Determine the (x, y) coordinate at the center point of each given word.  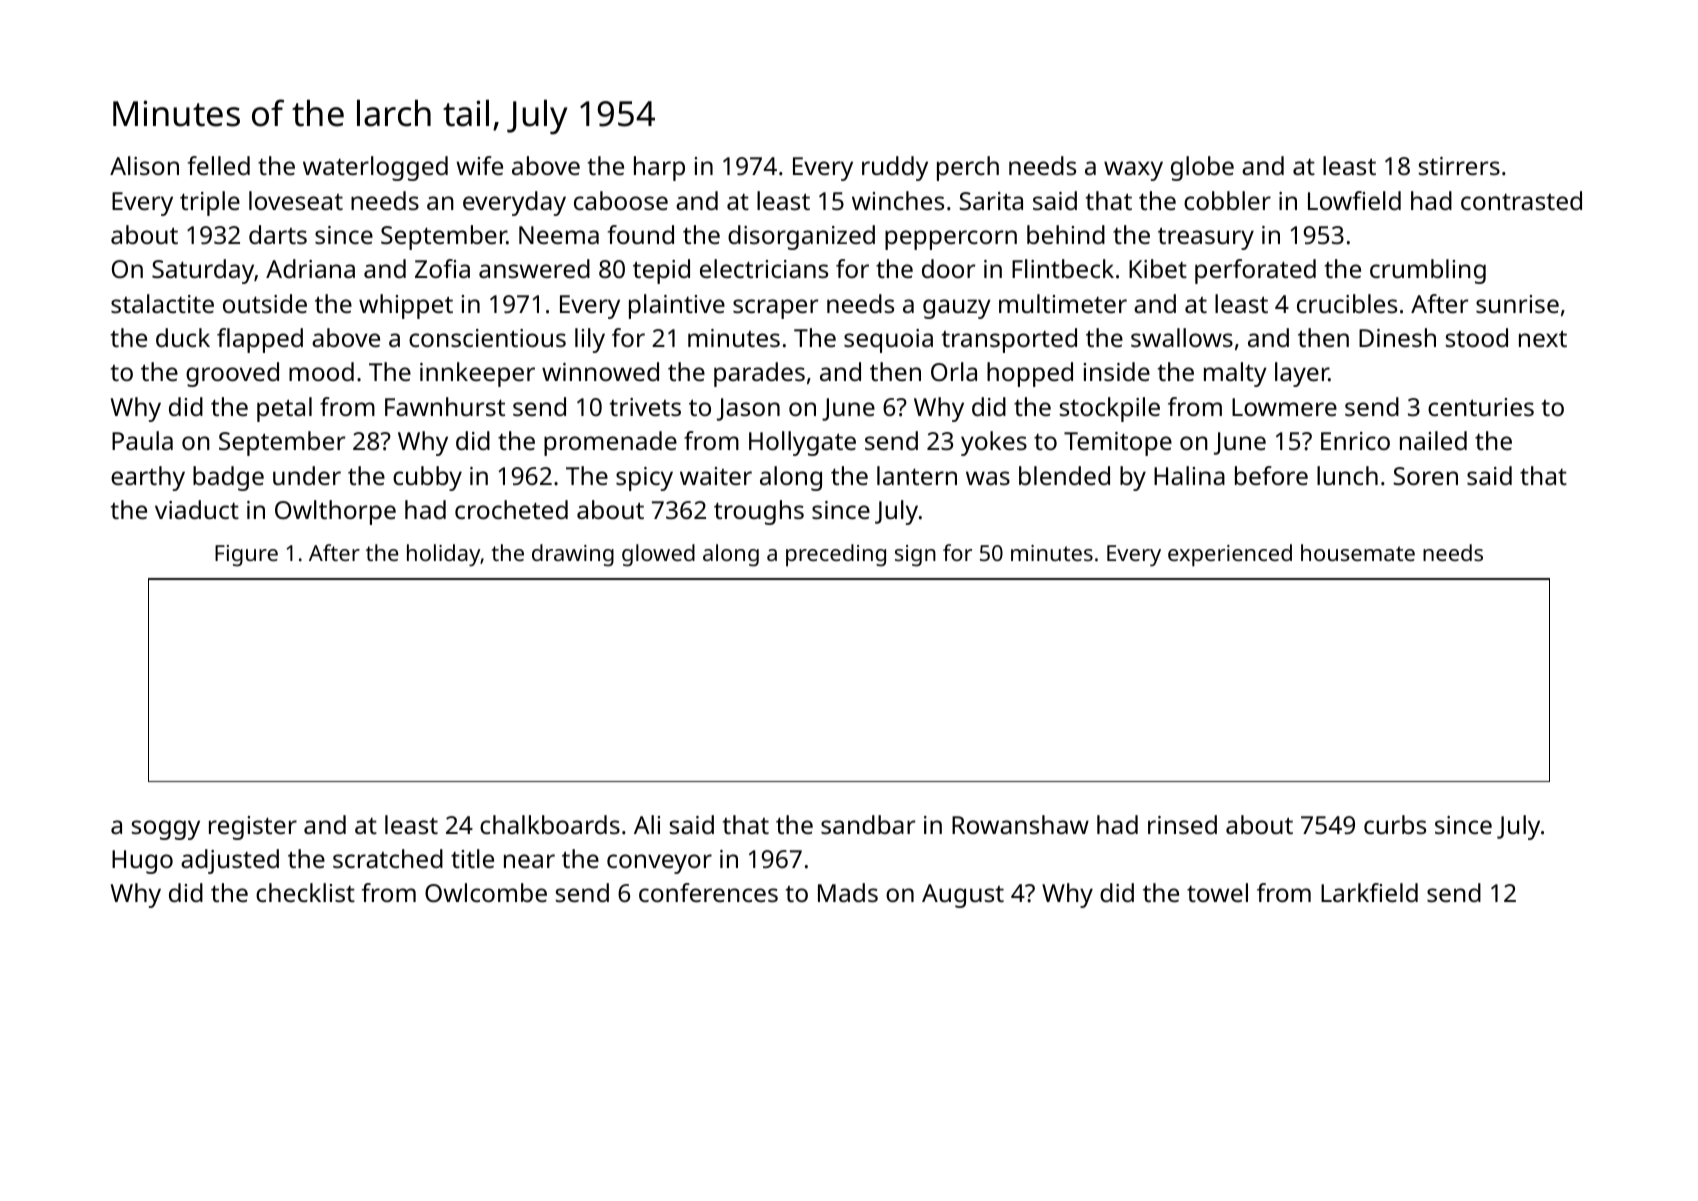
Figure (246, 556)
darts (278, 234)
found (641, 234)
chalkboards (550, 824)
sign (915, 556)
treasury (1206, 238)
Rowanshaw (1020, 824)
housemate (1358, 552)
